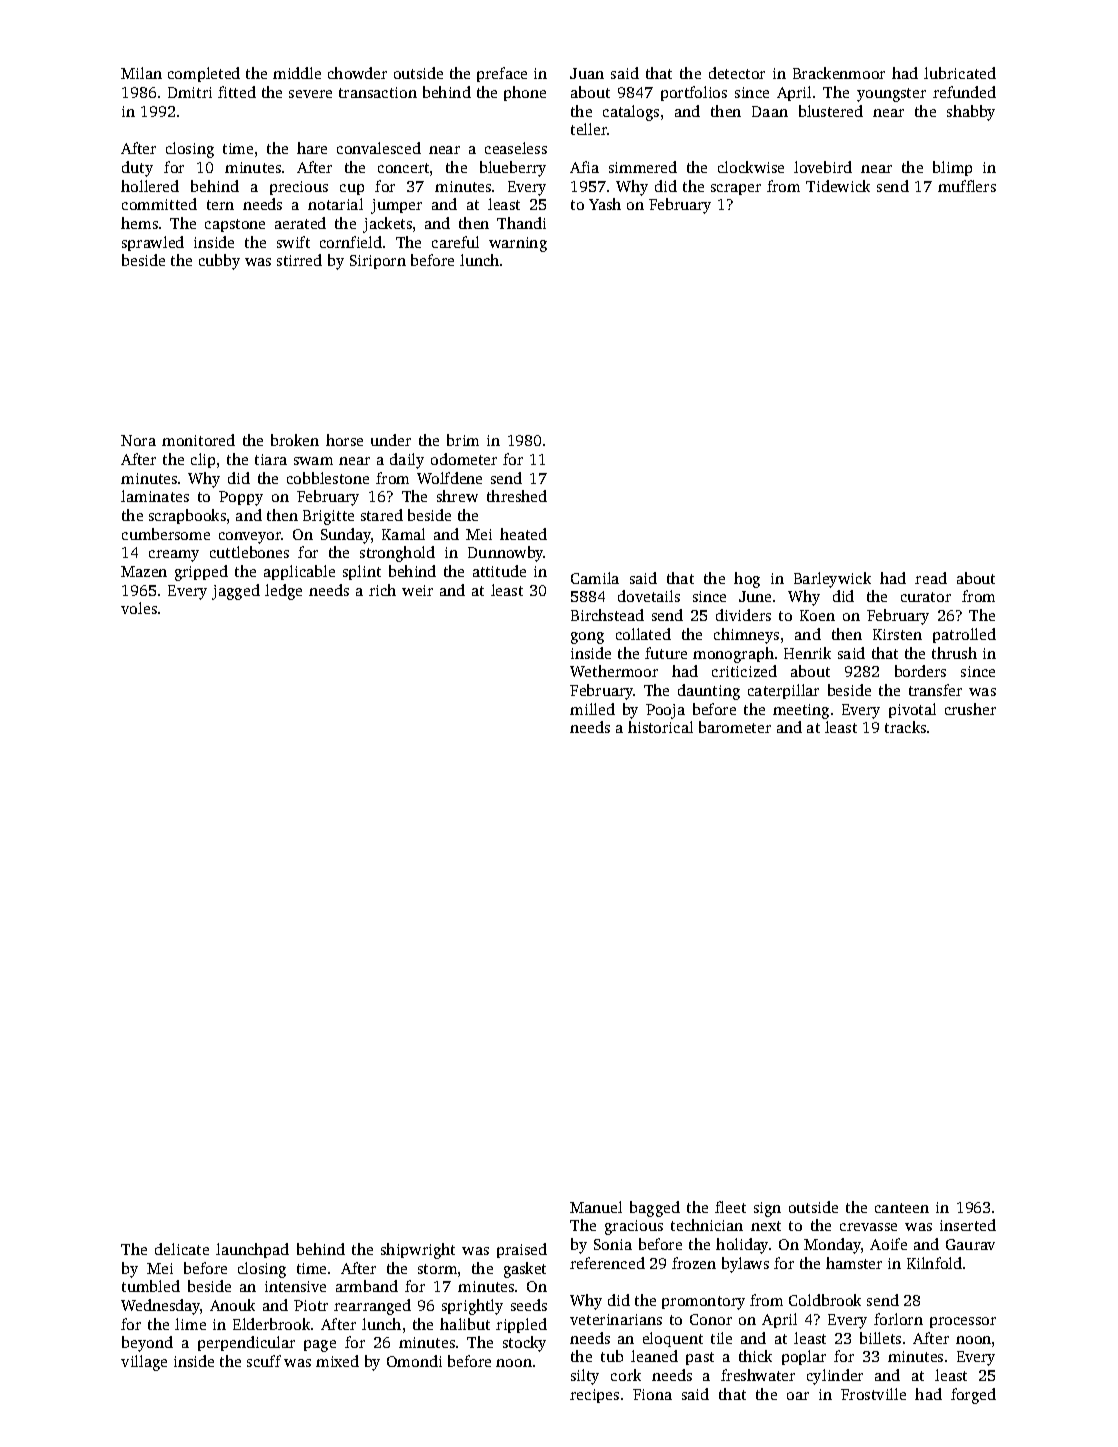  I want to click on completed, so click(204, 74).
